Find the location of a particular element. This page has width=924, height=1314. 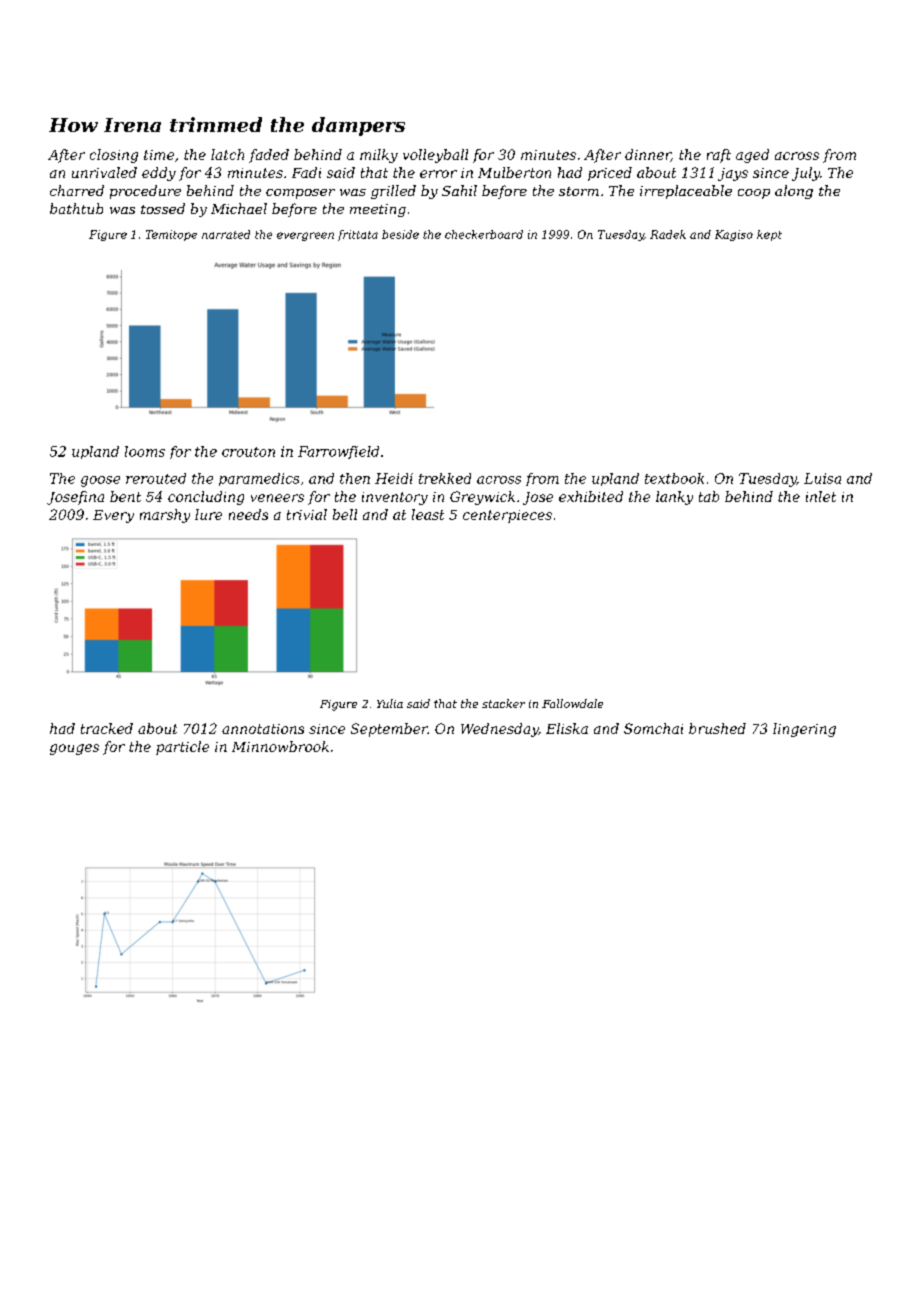

bathtub is located at coordinates (76, 208).
